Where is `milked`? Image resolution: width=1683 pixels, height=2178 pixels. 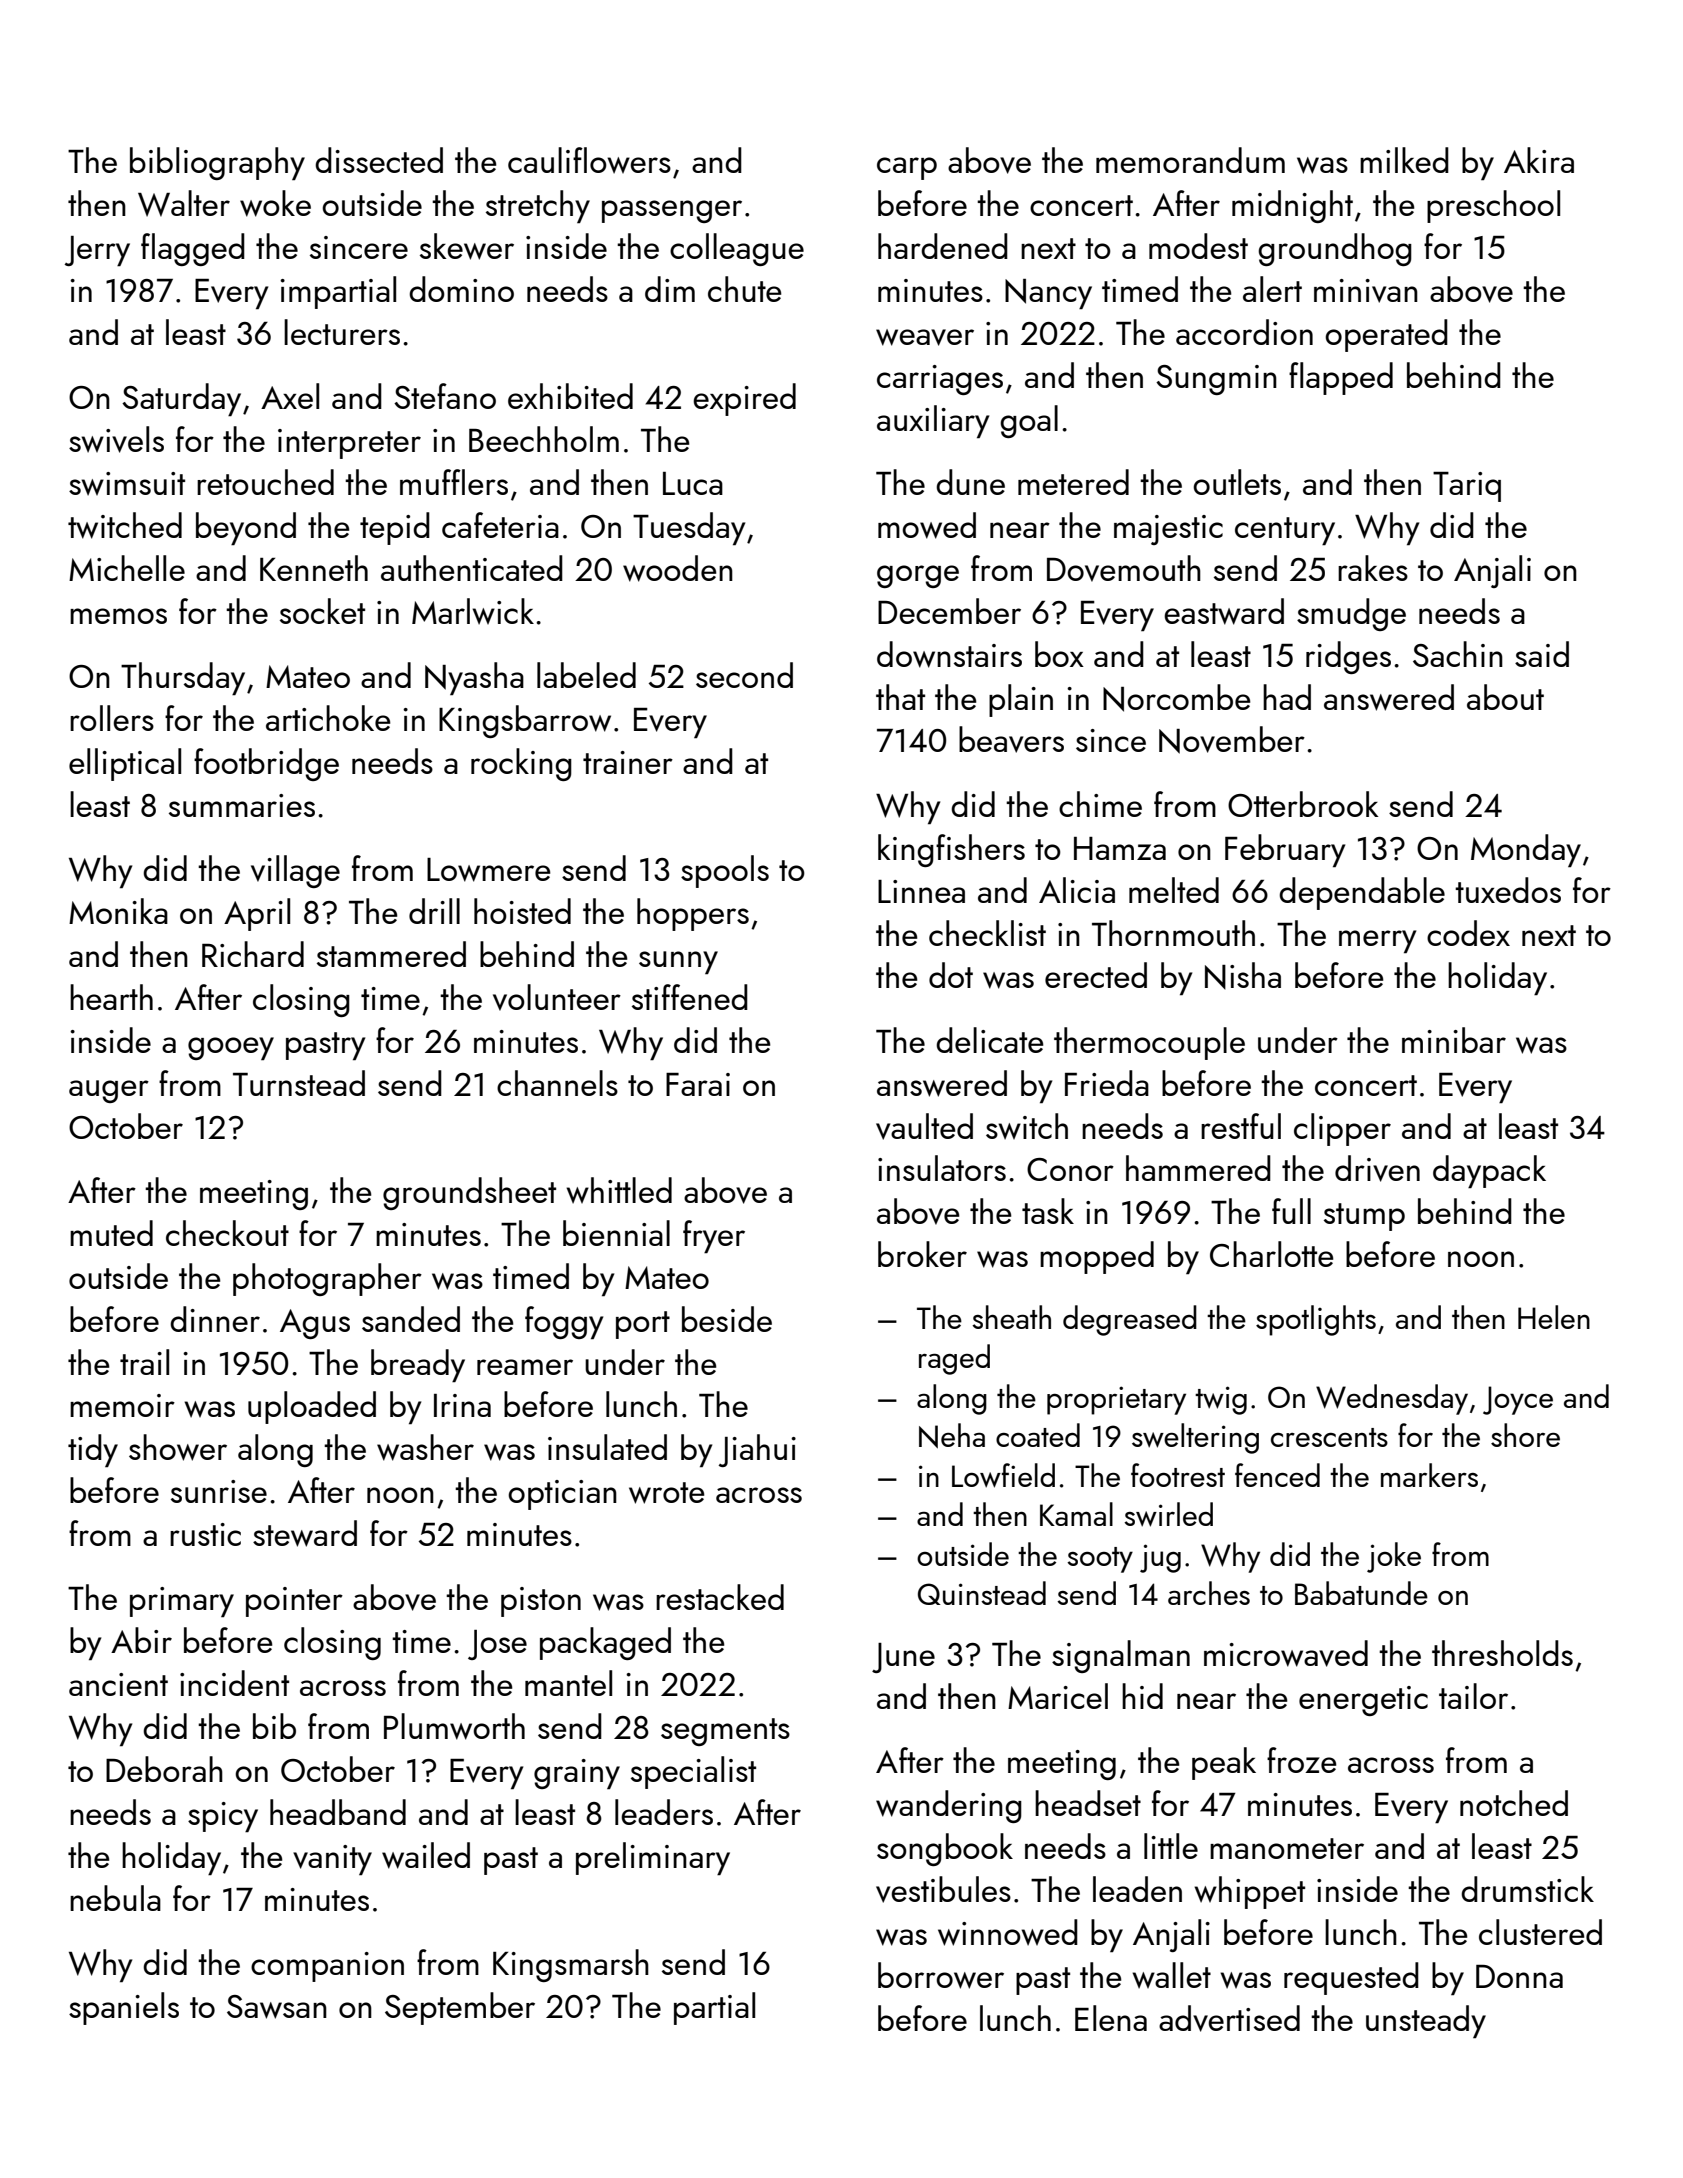
milked is located at coordinates (1404, 160).
